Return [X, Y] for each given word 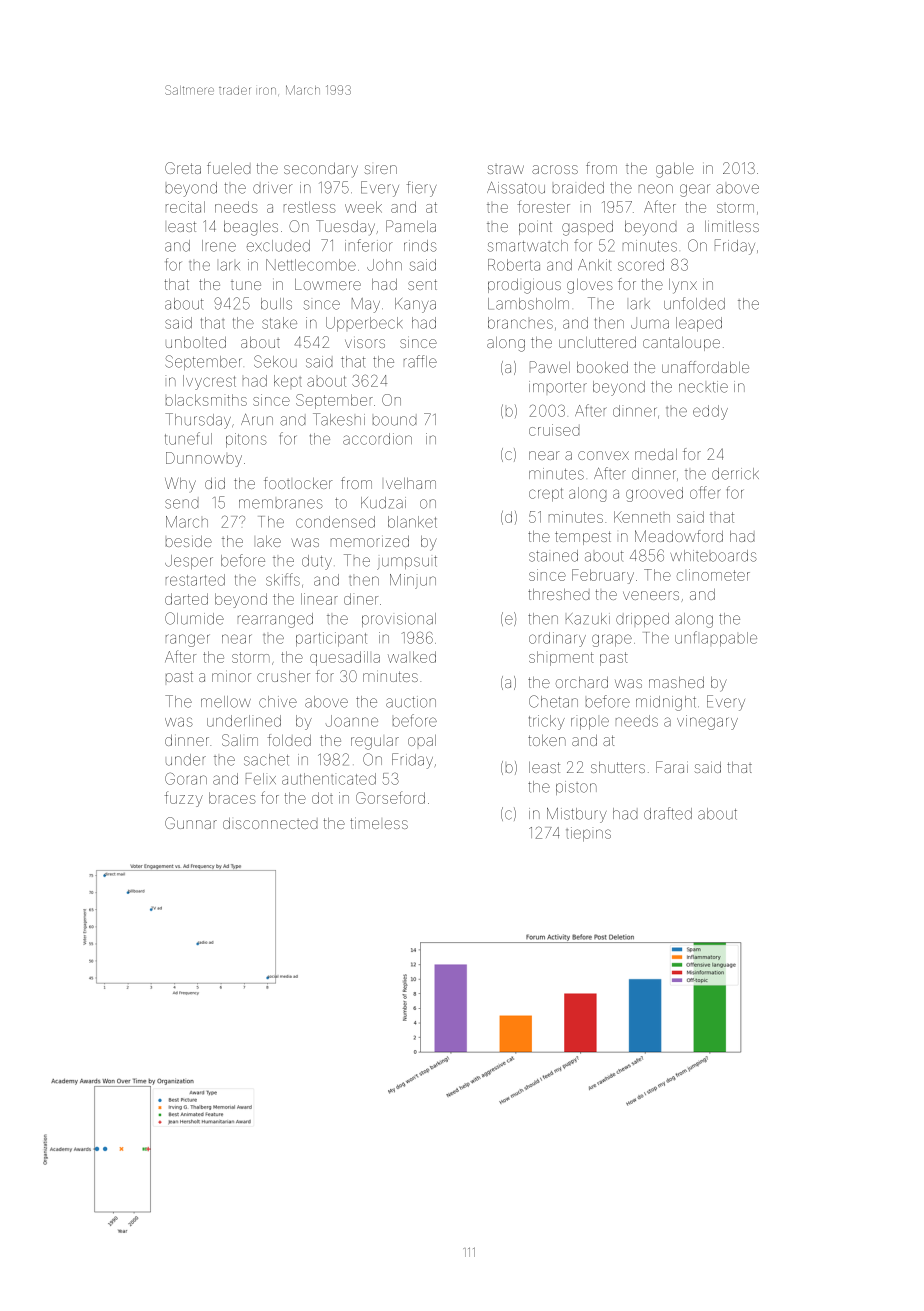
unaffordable [705, 367]
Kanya [415, 305]
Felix [261, 779]
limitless [732, 226]
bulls [276, 304]
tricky [547, 722]
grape [612, 640]
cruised [554, 430]
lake [269, 541]
